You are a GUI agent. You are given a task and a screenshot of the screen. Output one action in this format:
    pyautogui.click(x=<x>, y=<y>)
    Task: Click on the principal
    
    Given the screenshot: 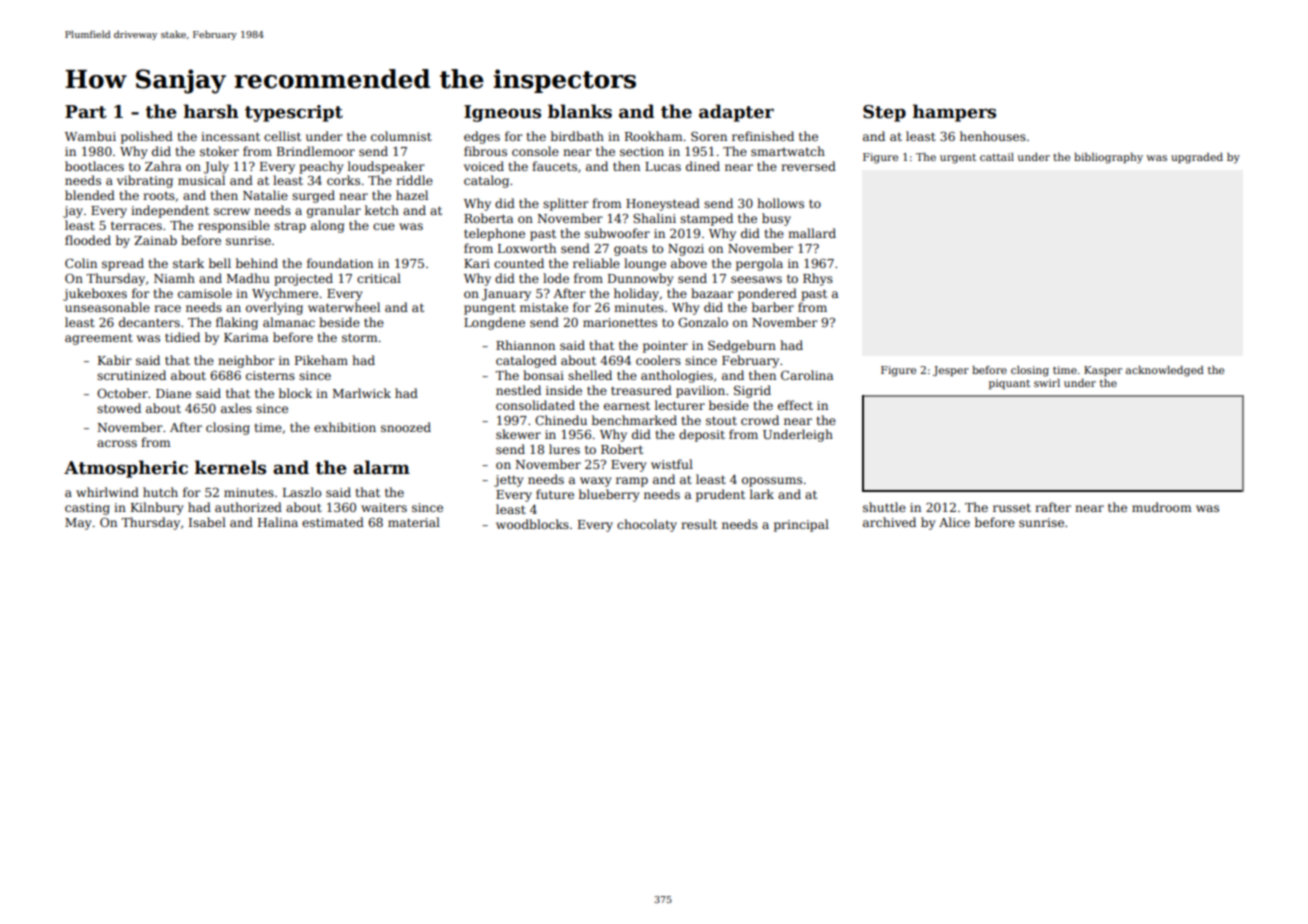 What is the action you would take?
    pyautogui.click(x=801, y=525)
